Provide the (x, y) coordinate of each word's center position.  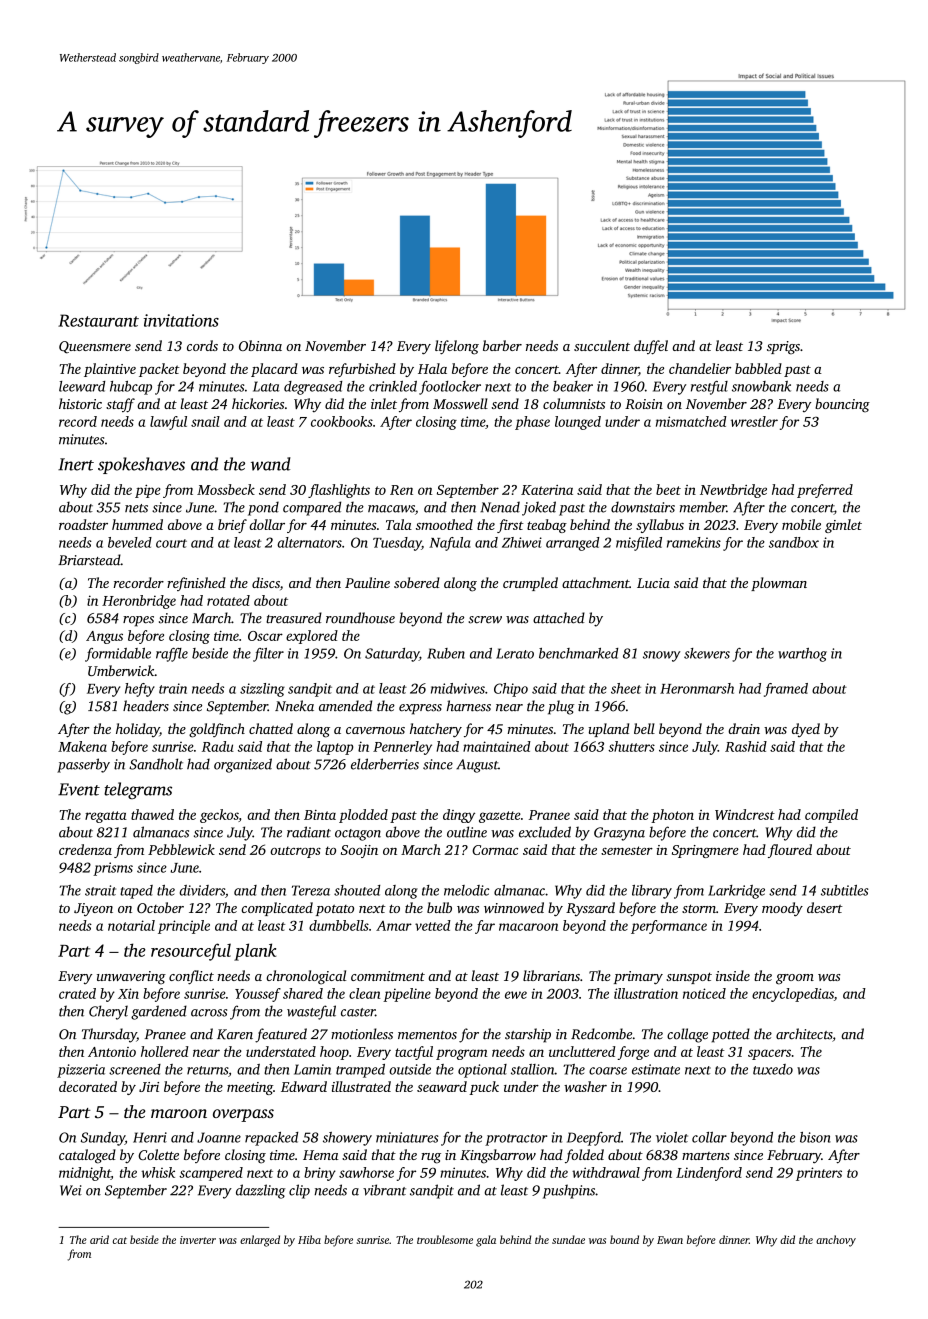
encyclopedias (793, 995)
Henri (150, 1137)
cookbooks (342, 421)
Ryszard (590, 909)
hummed (137, 524)
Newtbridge (733, 491)
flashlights (339, 491)
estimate (656, 1069)
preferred (825, 491)
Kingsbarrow (498, 1156)
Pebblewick (181, 849)
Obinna (260, 345)
